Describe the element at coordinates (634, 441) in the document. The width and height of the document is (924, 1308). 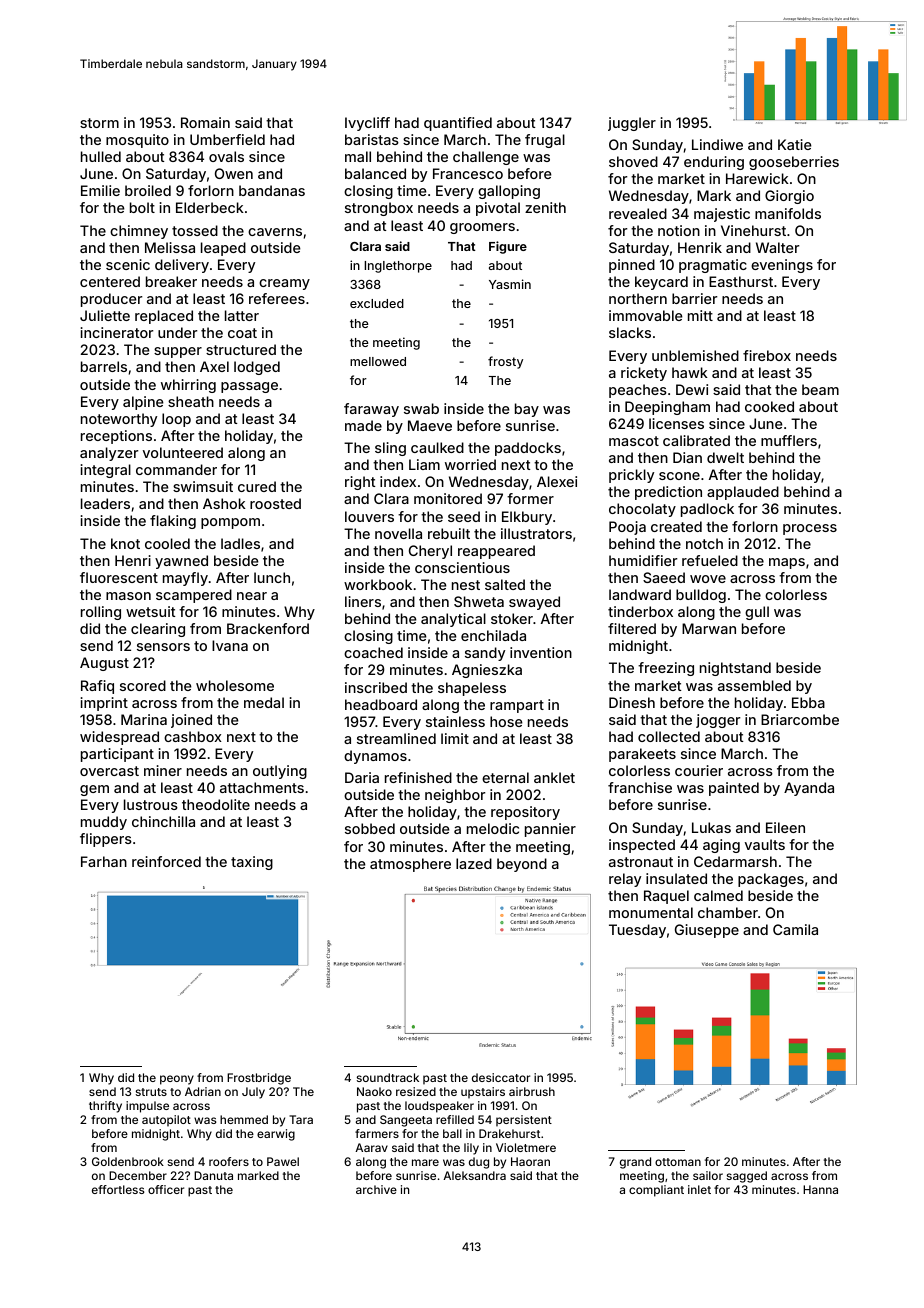
I see `mascot` at that location.
